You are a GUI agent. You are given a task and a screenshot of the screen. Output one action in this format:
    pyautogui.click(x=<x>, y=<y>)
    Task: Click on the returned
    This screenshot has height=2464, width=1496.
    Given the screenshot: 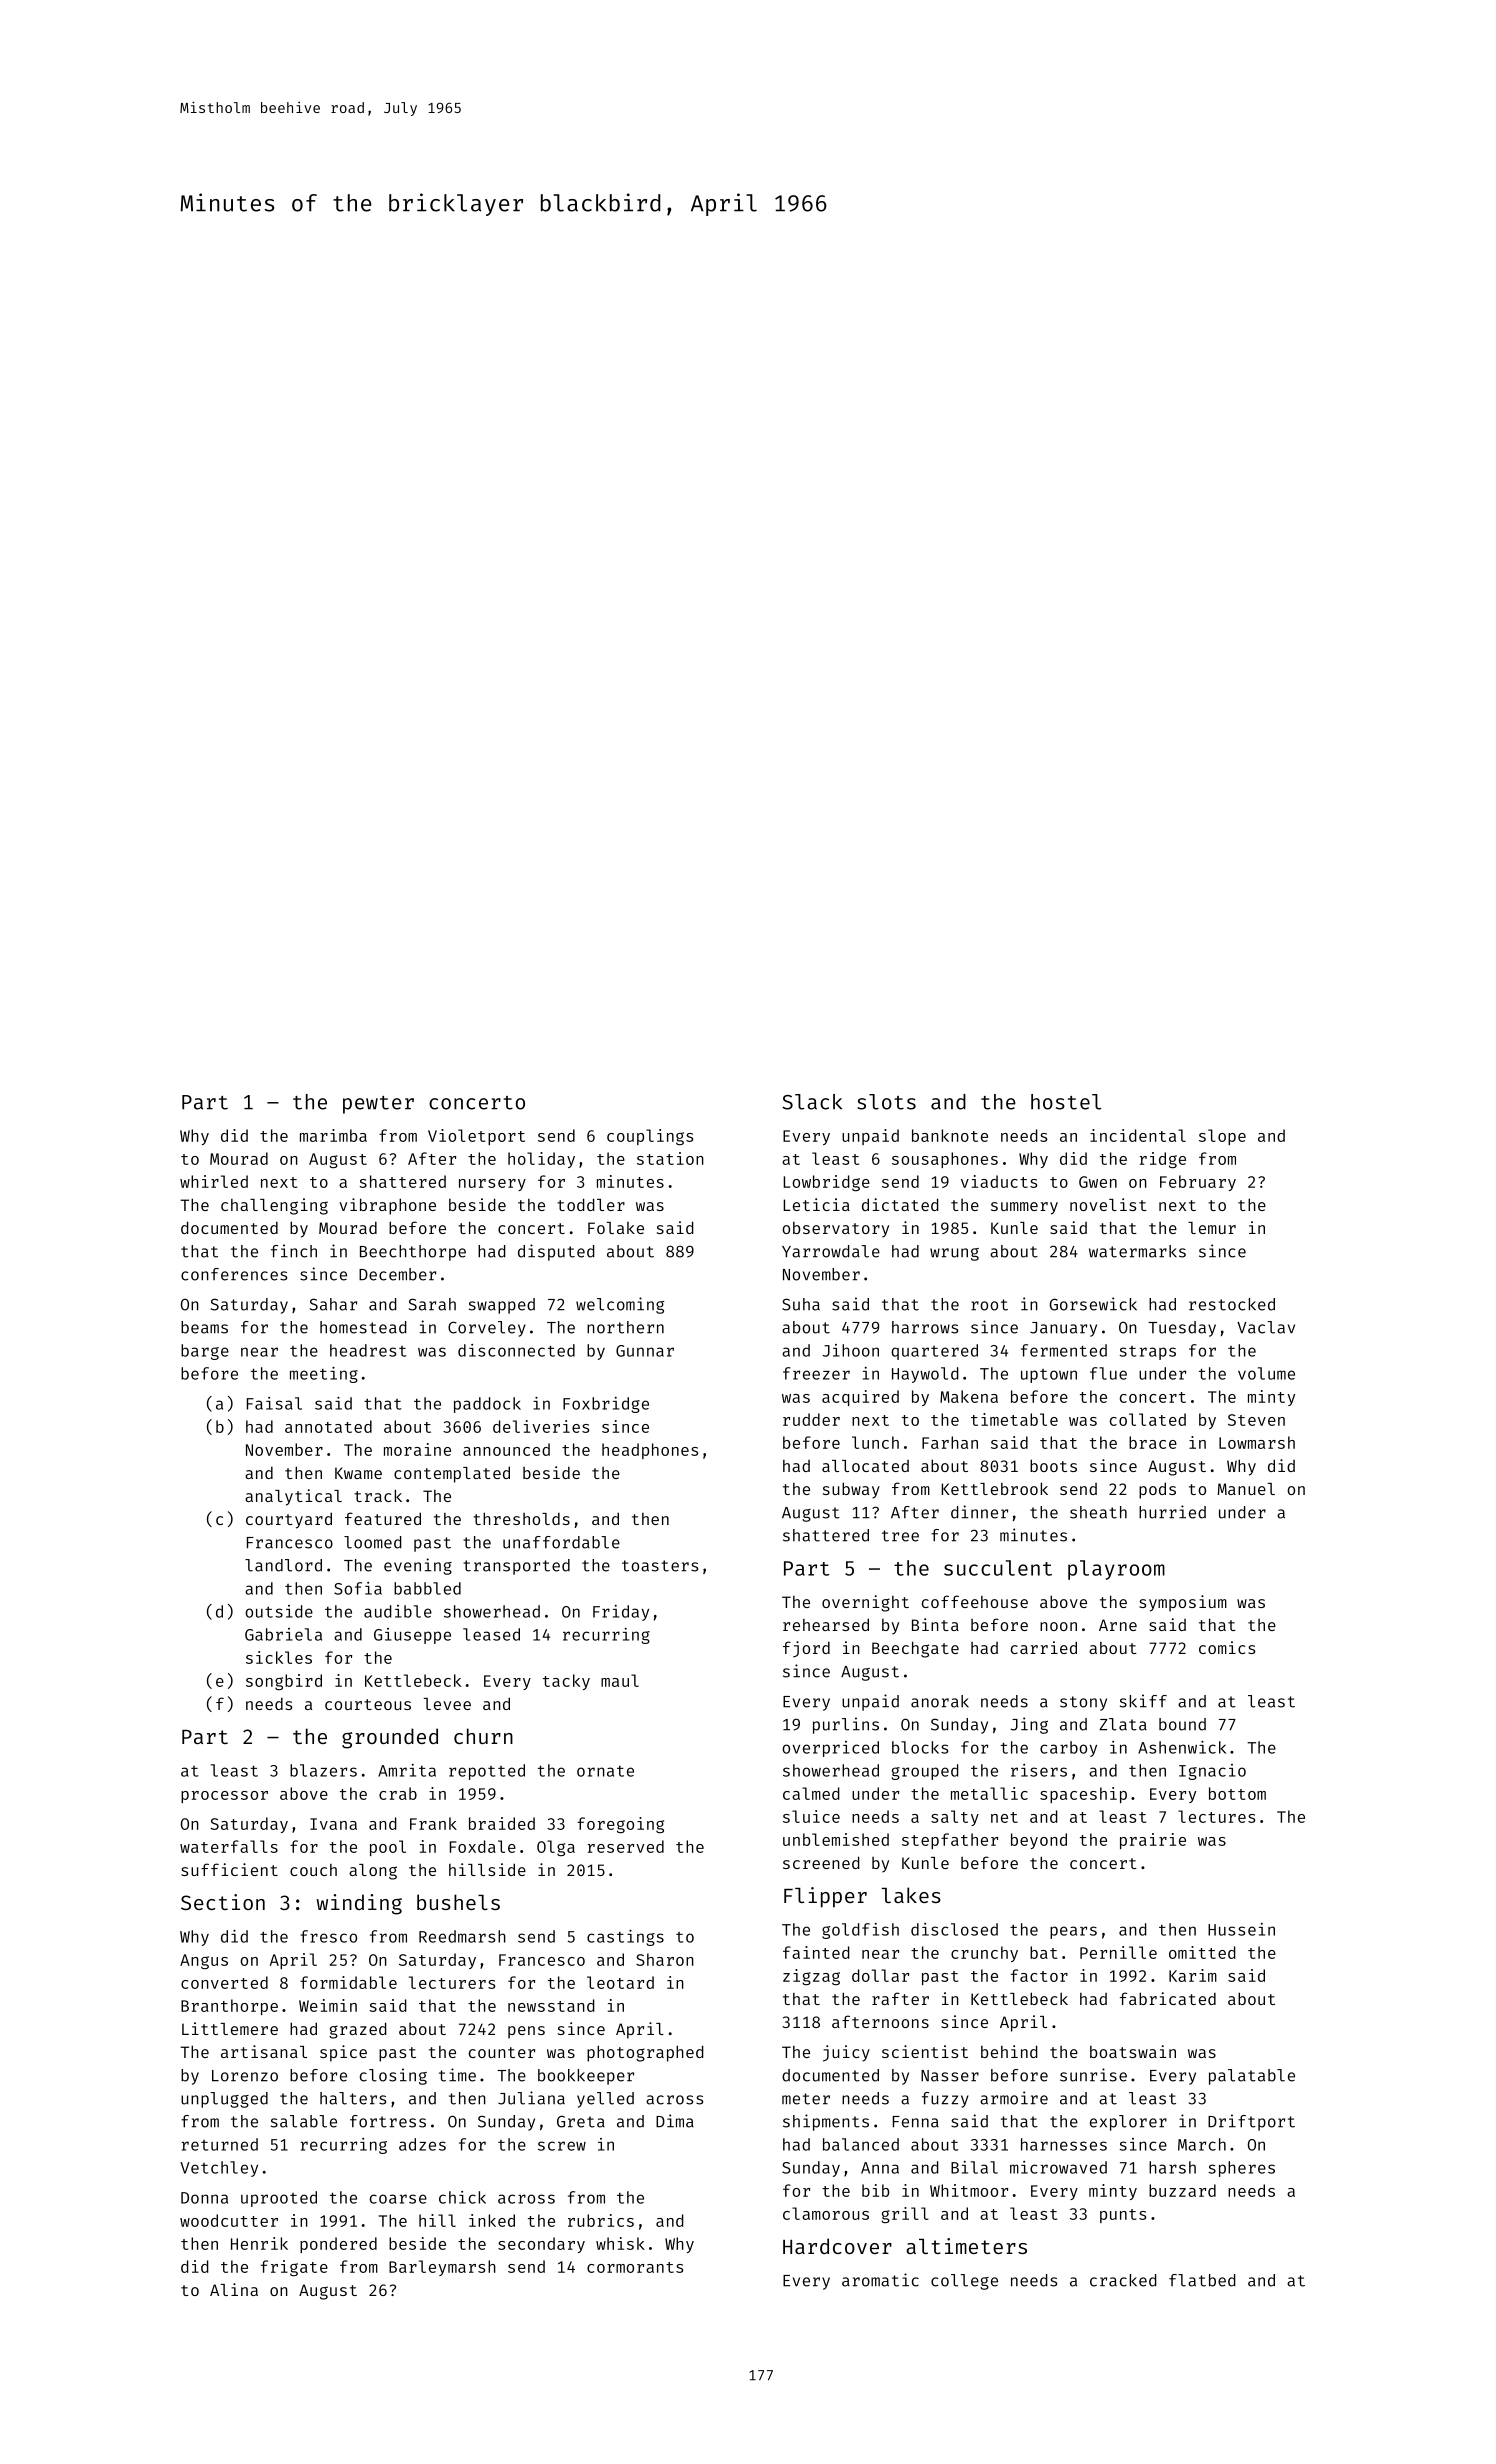 What is the action you would take?
    pyautogui.click(x=220, y=2144)
